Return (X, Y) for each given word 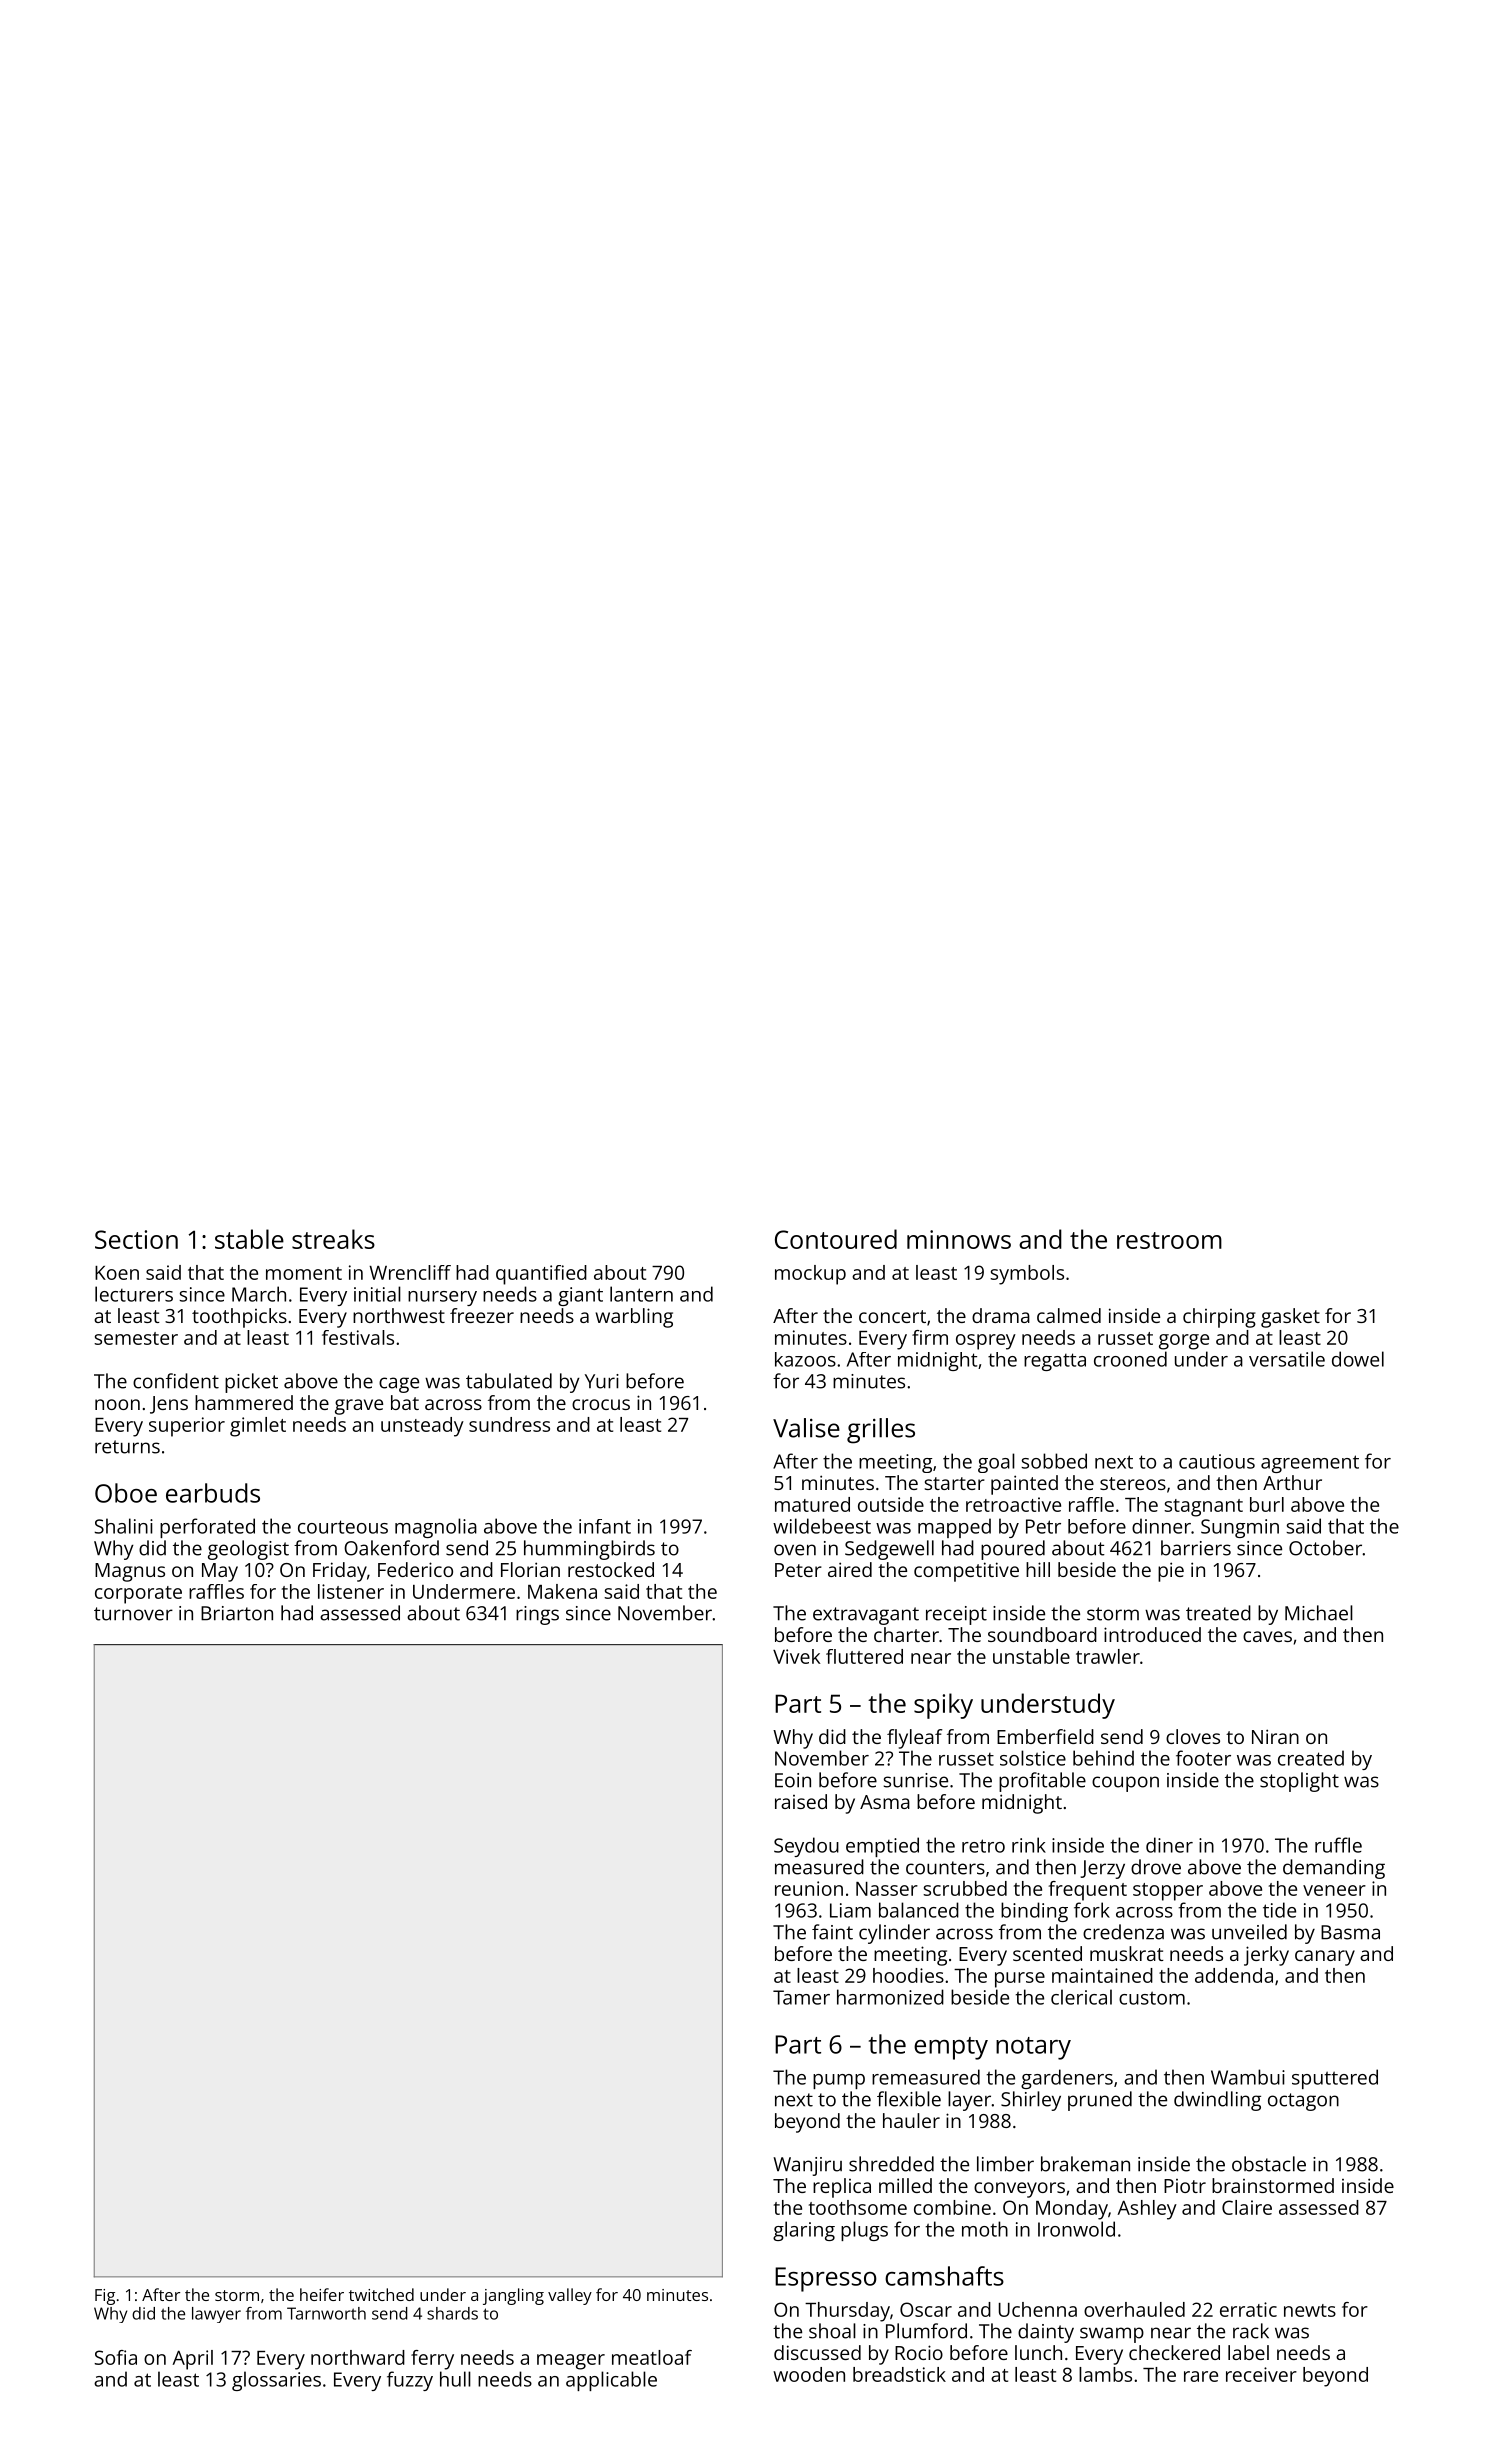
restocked (611, 1569)
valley (570, 2296)
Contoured (836, 1239)
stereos (1133, 1483)
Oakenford (391, 1548)
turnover (133, 1614)
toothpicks (239, 1318)
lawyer (216, 2315)
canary (1325, 1958)
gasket (1290, 1318)
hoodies (908, 1975)
